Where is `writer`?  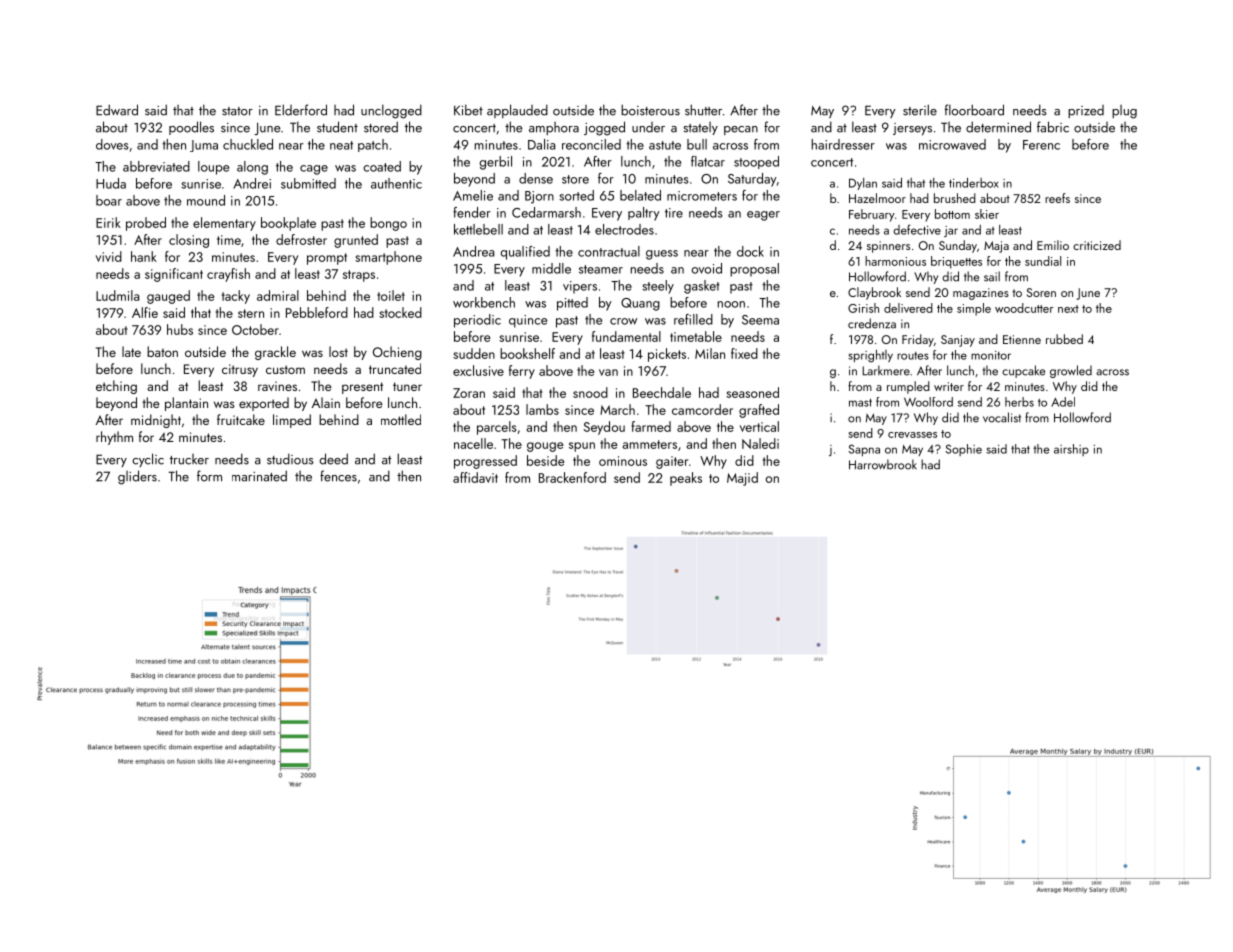
writer is located at coordinates (949, 386).
